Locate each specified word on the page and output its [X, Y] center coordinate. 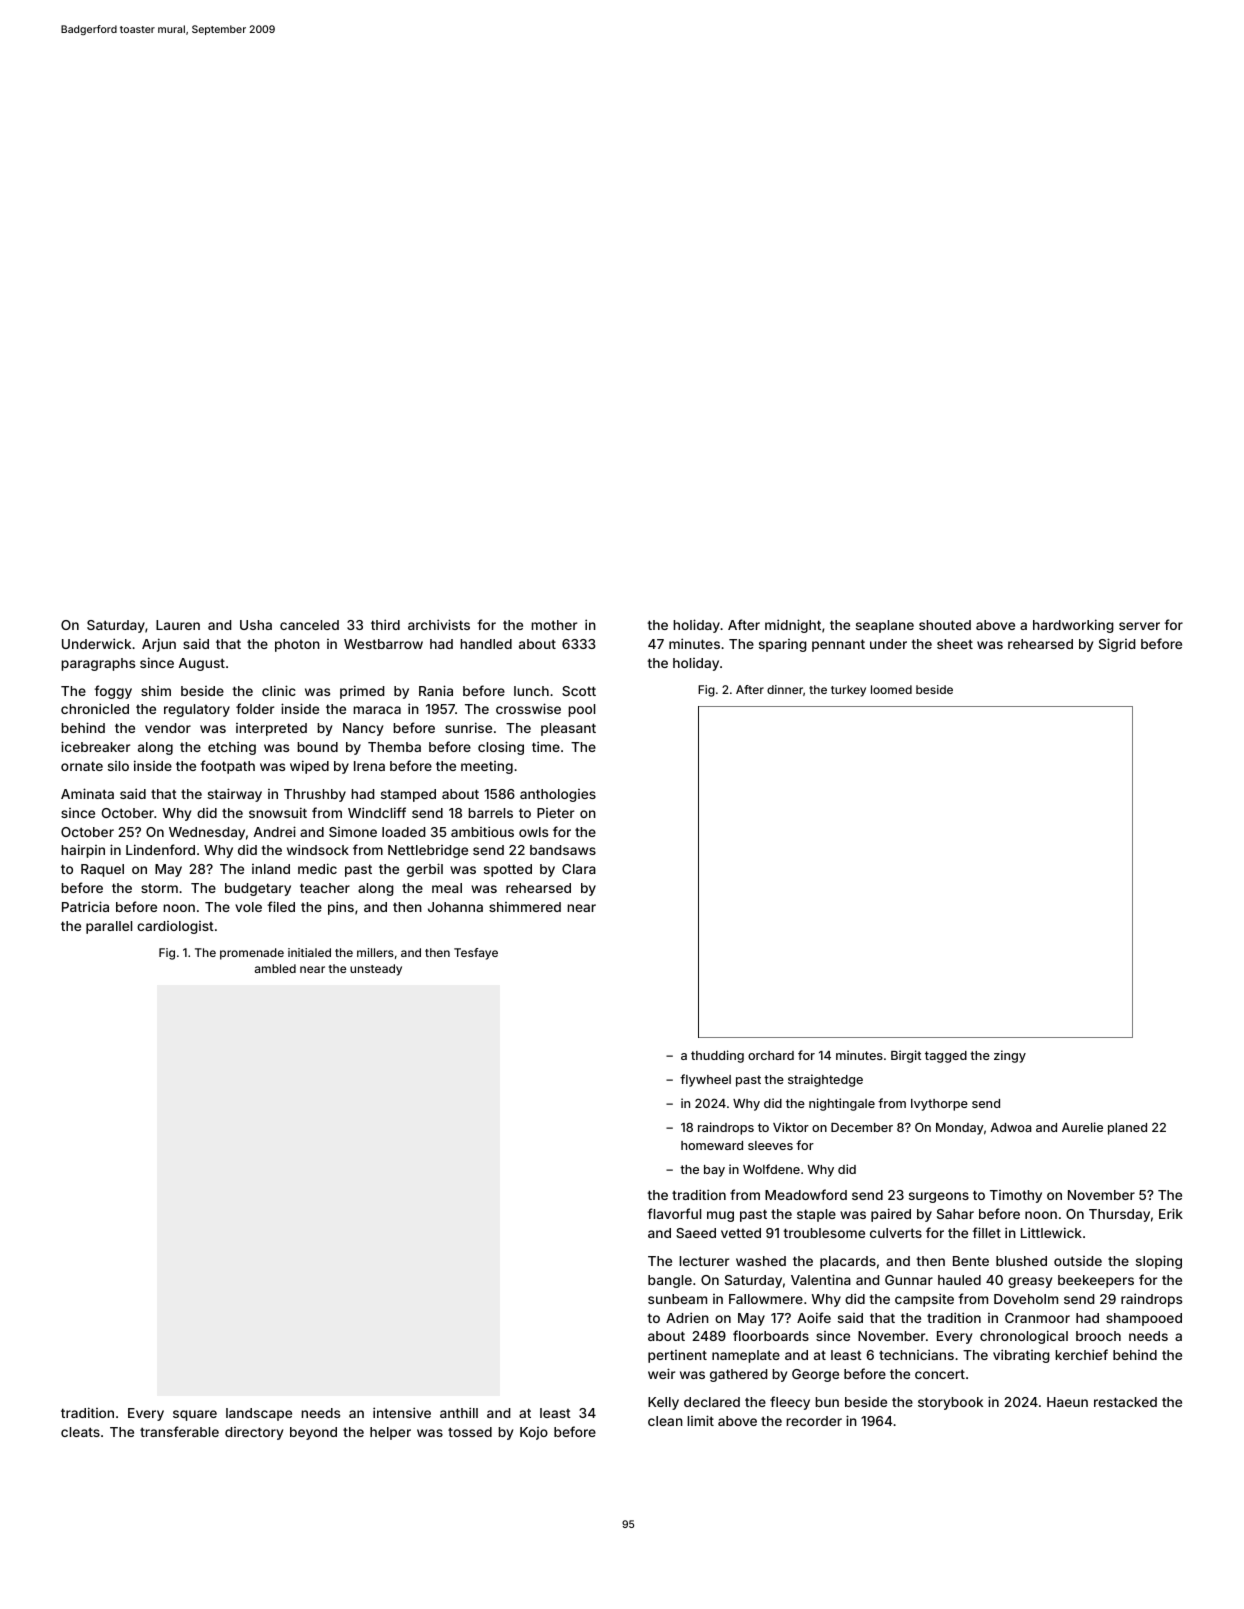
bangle [670, 1281]
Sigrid [1117, 645]
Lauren [178, 625]
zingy [1010, 1056]
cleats [80, 1432]
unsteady [376, 970]
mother [554, 625]
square [195, 1415]
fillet [986, 1232]
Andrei [275, 831]
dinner [785, 689]
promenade [252, 954]
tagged [946, 1057]
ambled [275, 968]
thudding [717, 1056]
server [1139, 626]
